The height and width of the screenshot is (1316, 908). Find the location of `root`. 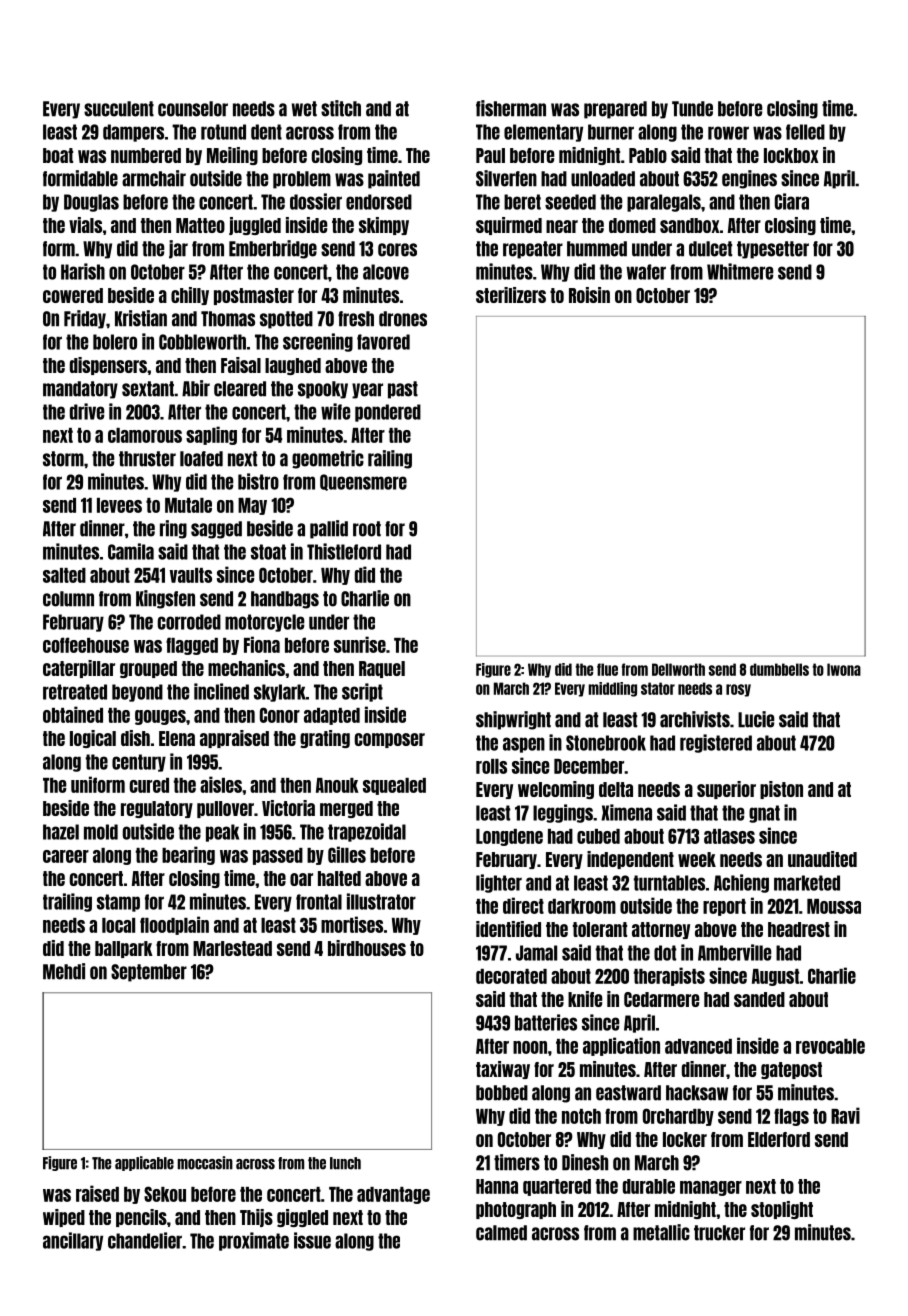

root is located at coordinates (367, 529).
